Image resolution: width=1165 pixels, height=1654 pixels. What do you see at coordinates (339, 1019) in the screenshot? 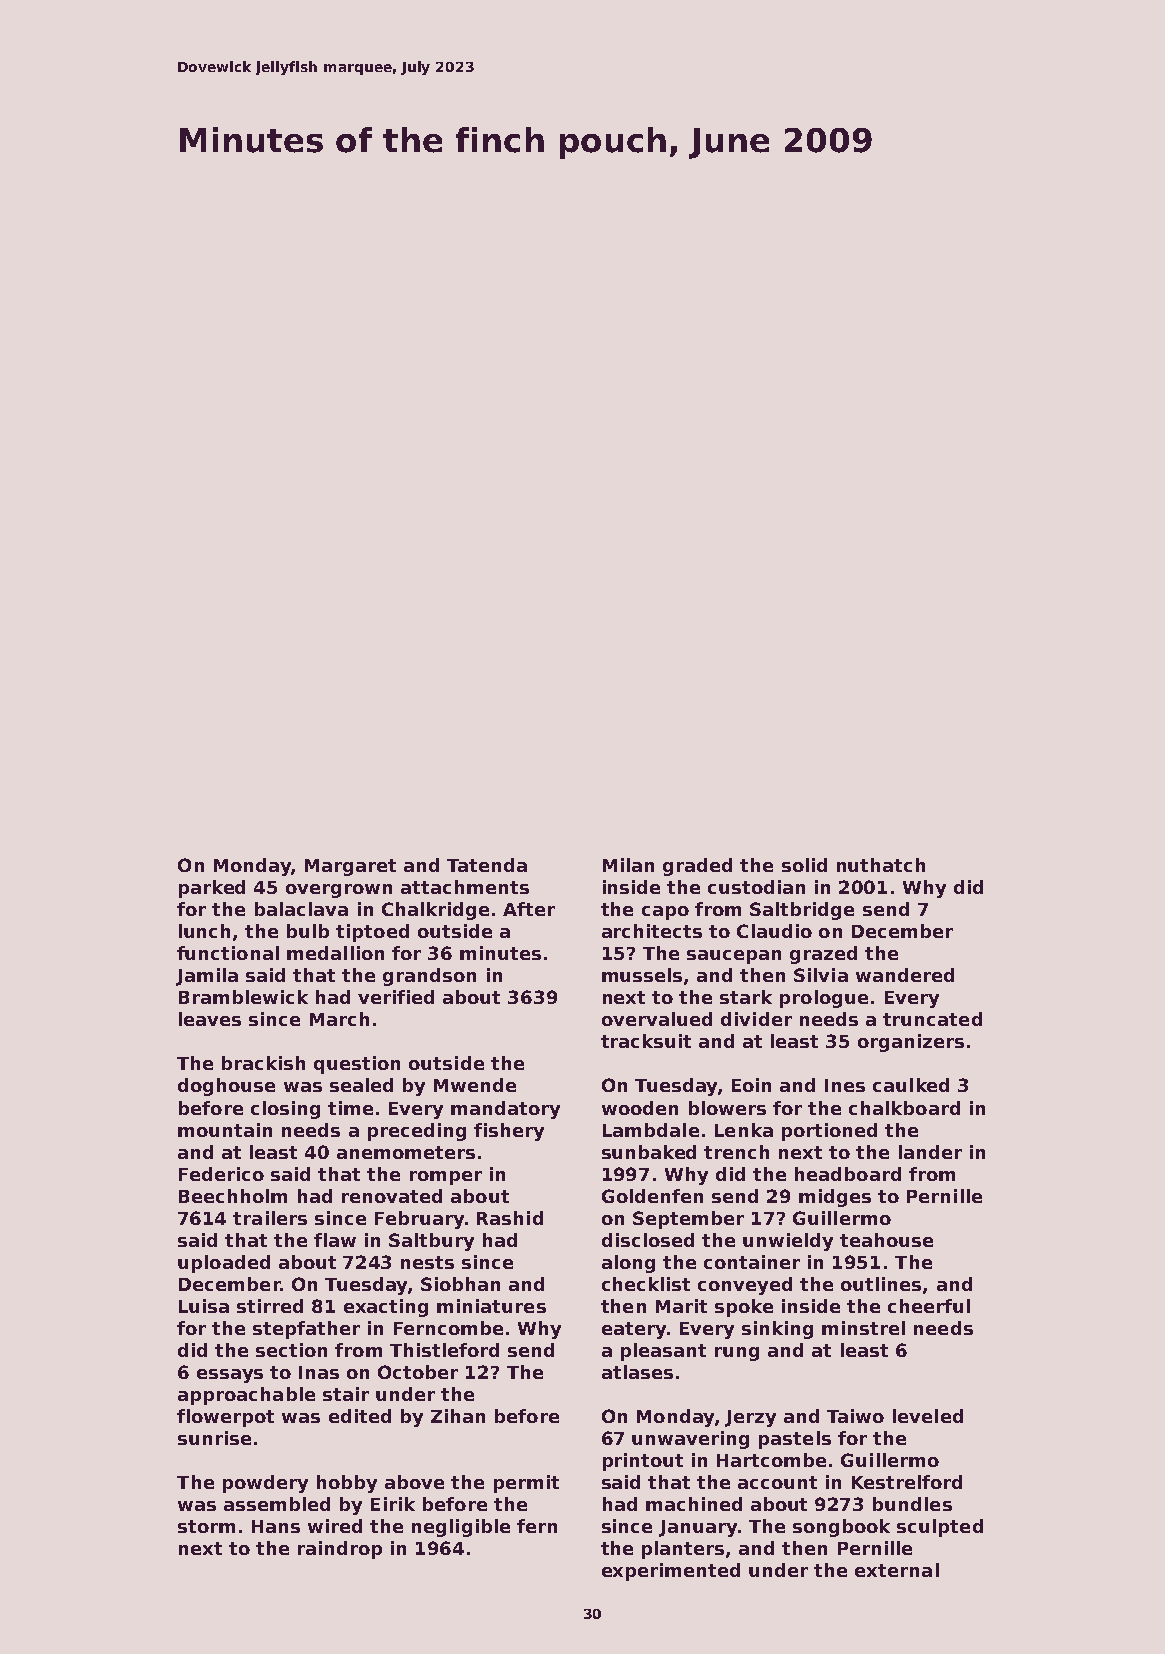
I see `March` at bounding box center [339, 1019].
